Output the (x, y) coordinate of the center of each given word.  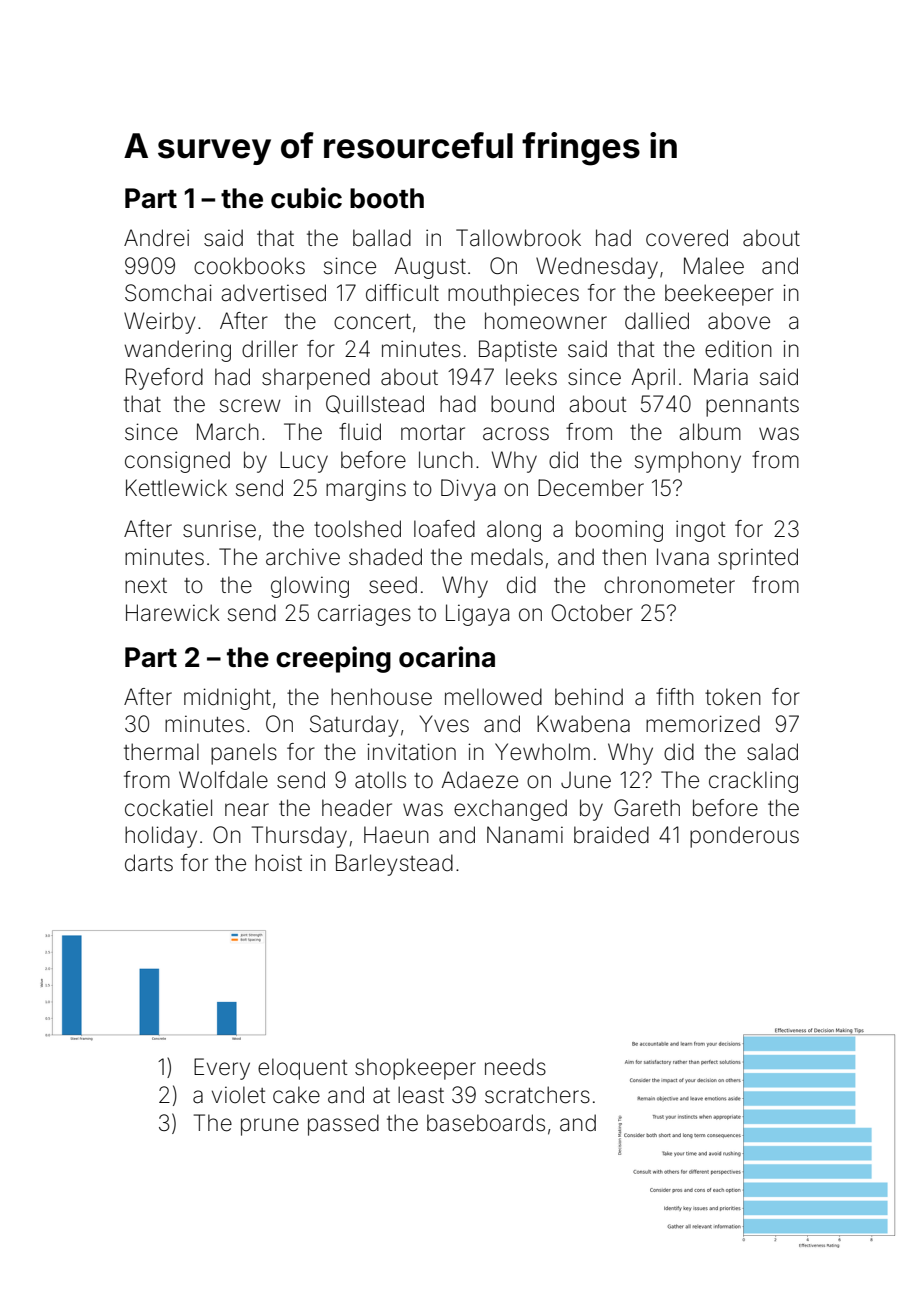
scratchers (537, 1095)
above (739, 321)
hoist (278, 863)
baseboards (486, 1123)
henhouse (381, 697)
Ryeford (164, 379)
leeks (531, 377)
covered (687, 238)
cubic (306, 198)
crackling (753, 782)
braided (611, 835)
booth (387, 198)
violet (239, 1095)
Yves (444, 724)
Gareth (647, 808)
